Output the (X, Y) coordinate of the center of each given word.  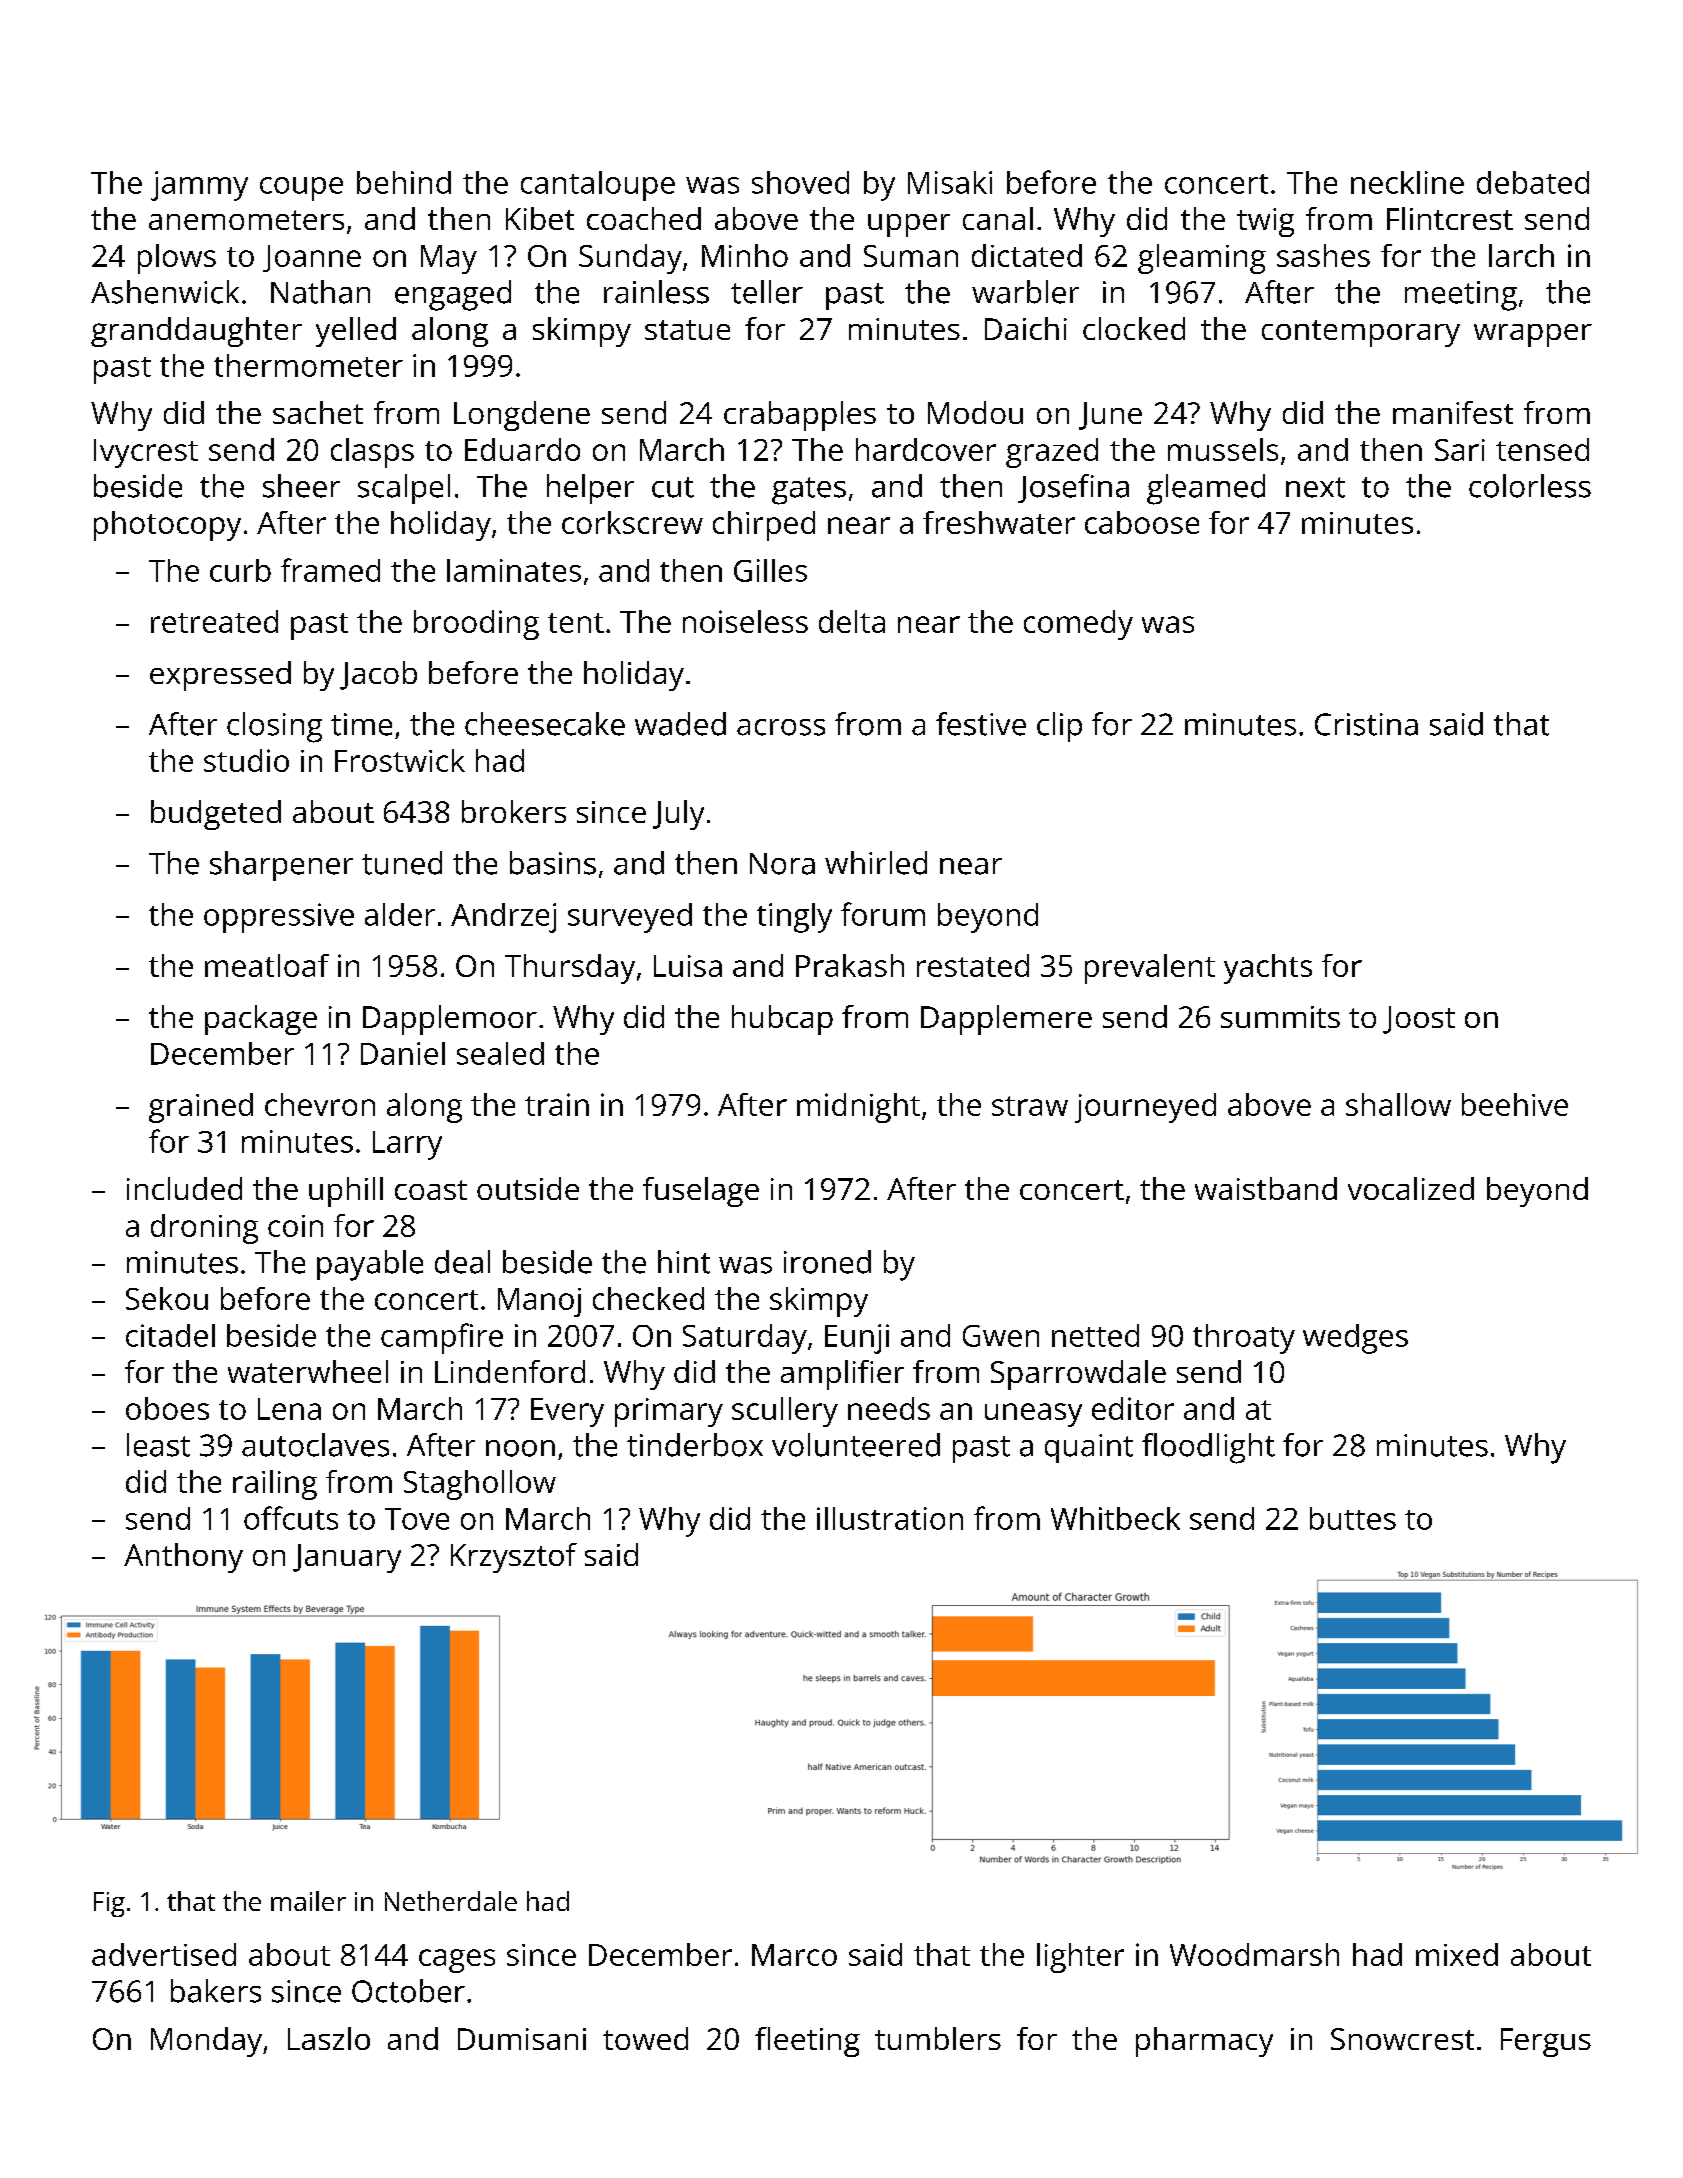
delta (852, 621)
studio (246, 760)
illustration (890, 1518)
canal (998, 218)
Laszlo (329, 2038)
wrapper (1533, 335)
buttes (1353, 1518)
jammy (199, 186)
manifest (1453, 412)
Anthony (183, 1558)
